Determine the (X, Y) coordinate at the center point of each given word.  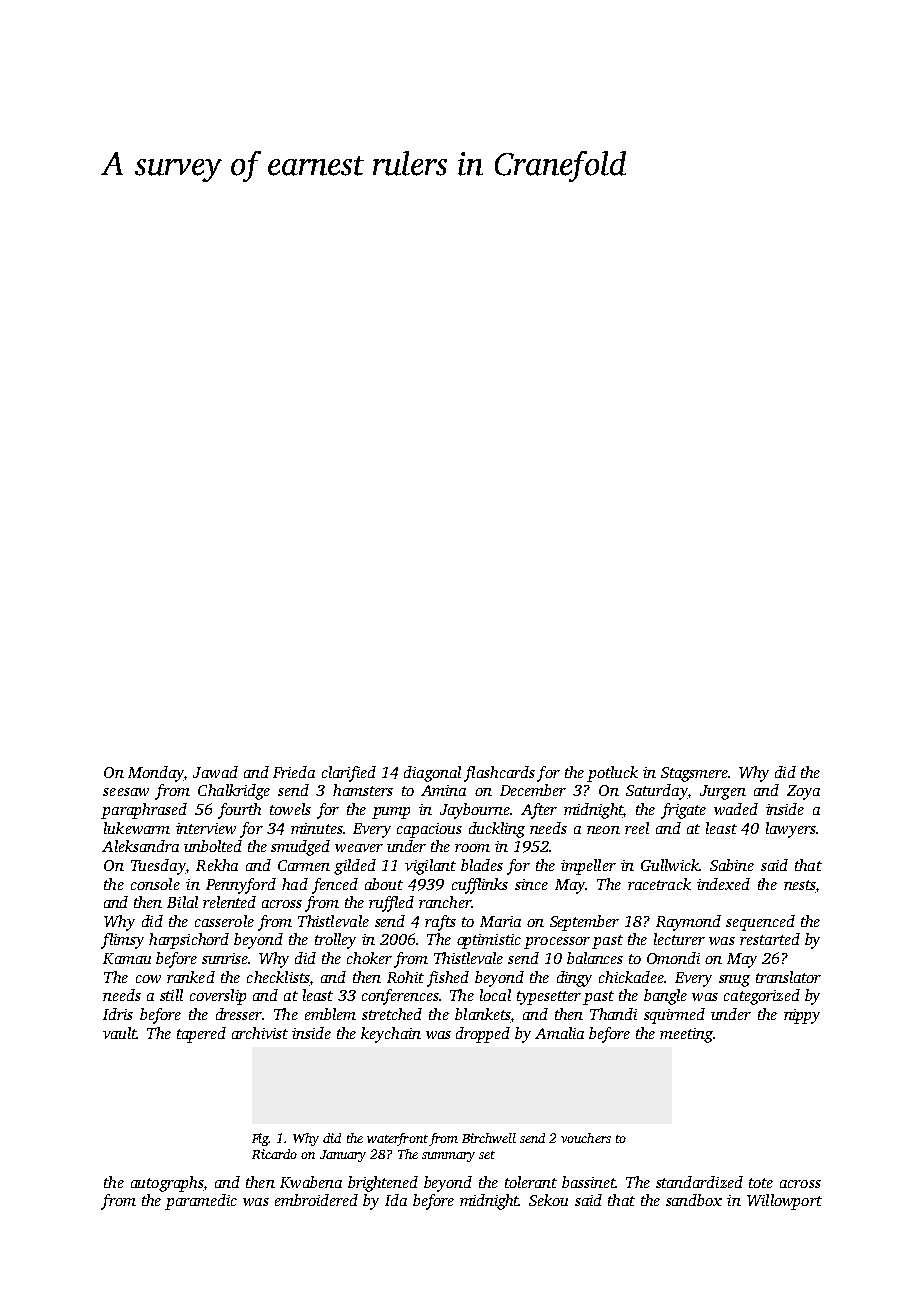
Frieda (294, 772)
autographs (167, 1184)
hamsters (363, 790)
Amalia (559, 1033)
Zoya (803, 792)
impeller (588, 867)
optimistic (489, 941)
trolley (335, 941)
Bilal (182, 902)
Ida (396, 1200)
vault (120, 1033)
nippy (802, 1016)
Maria (500, 921)
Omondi (673, 958)
